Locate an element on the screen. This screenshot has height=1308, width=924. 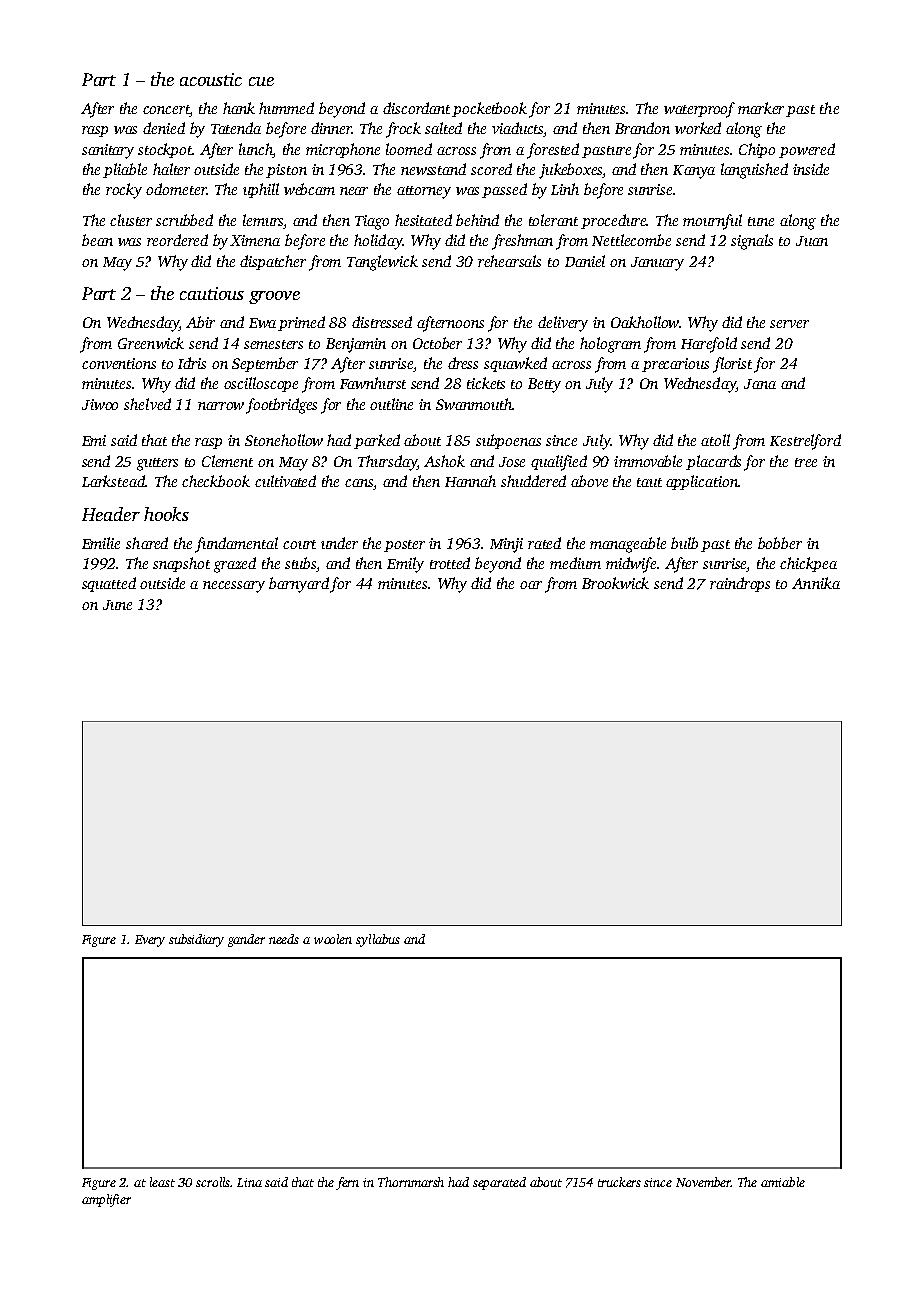
fern is located at coordinates (347, 1183).
